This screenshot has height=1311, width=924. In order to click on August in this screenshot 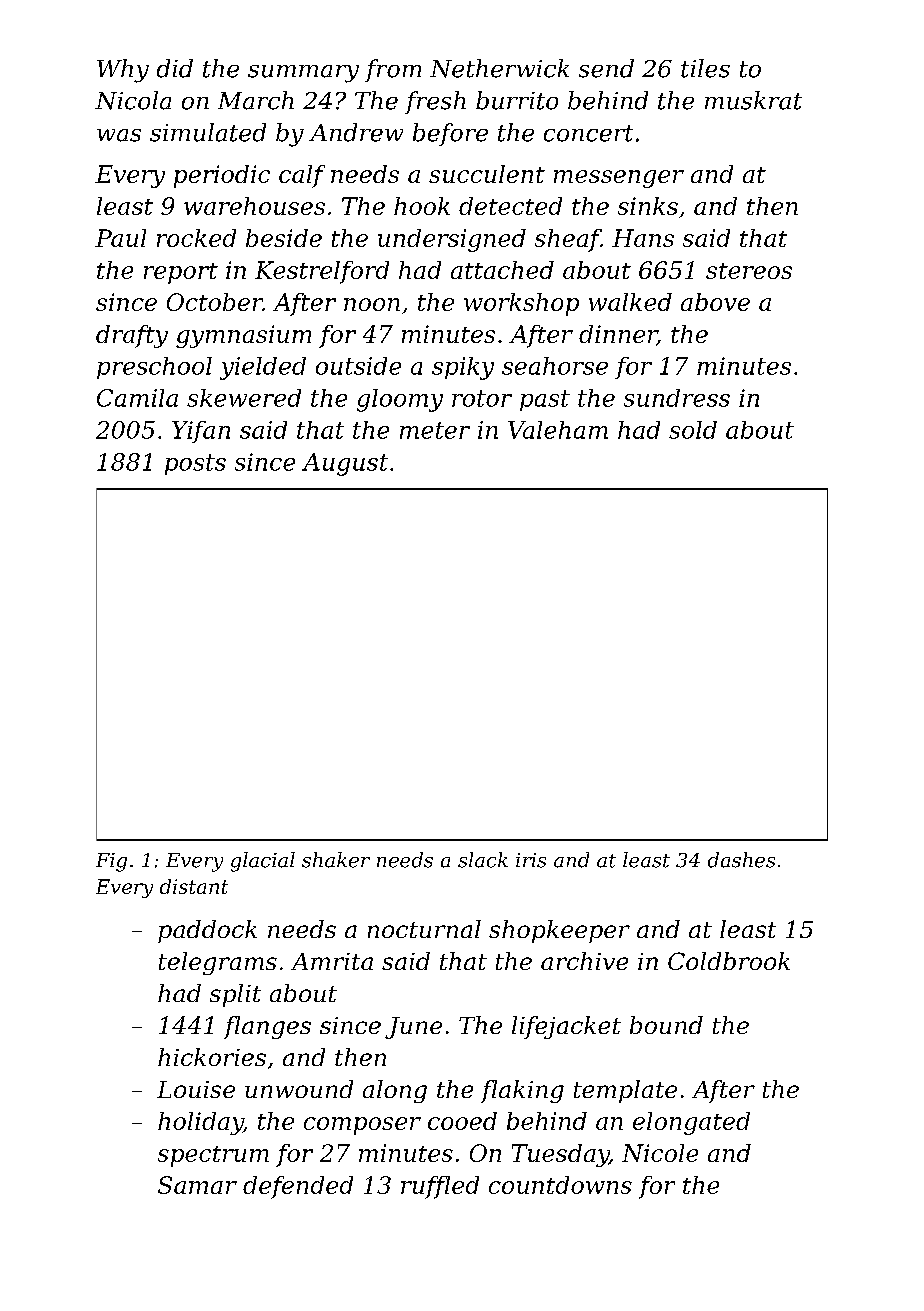, I will do `click(345, 464)`.
